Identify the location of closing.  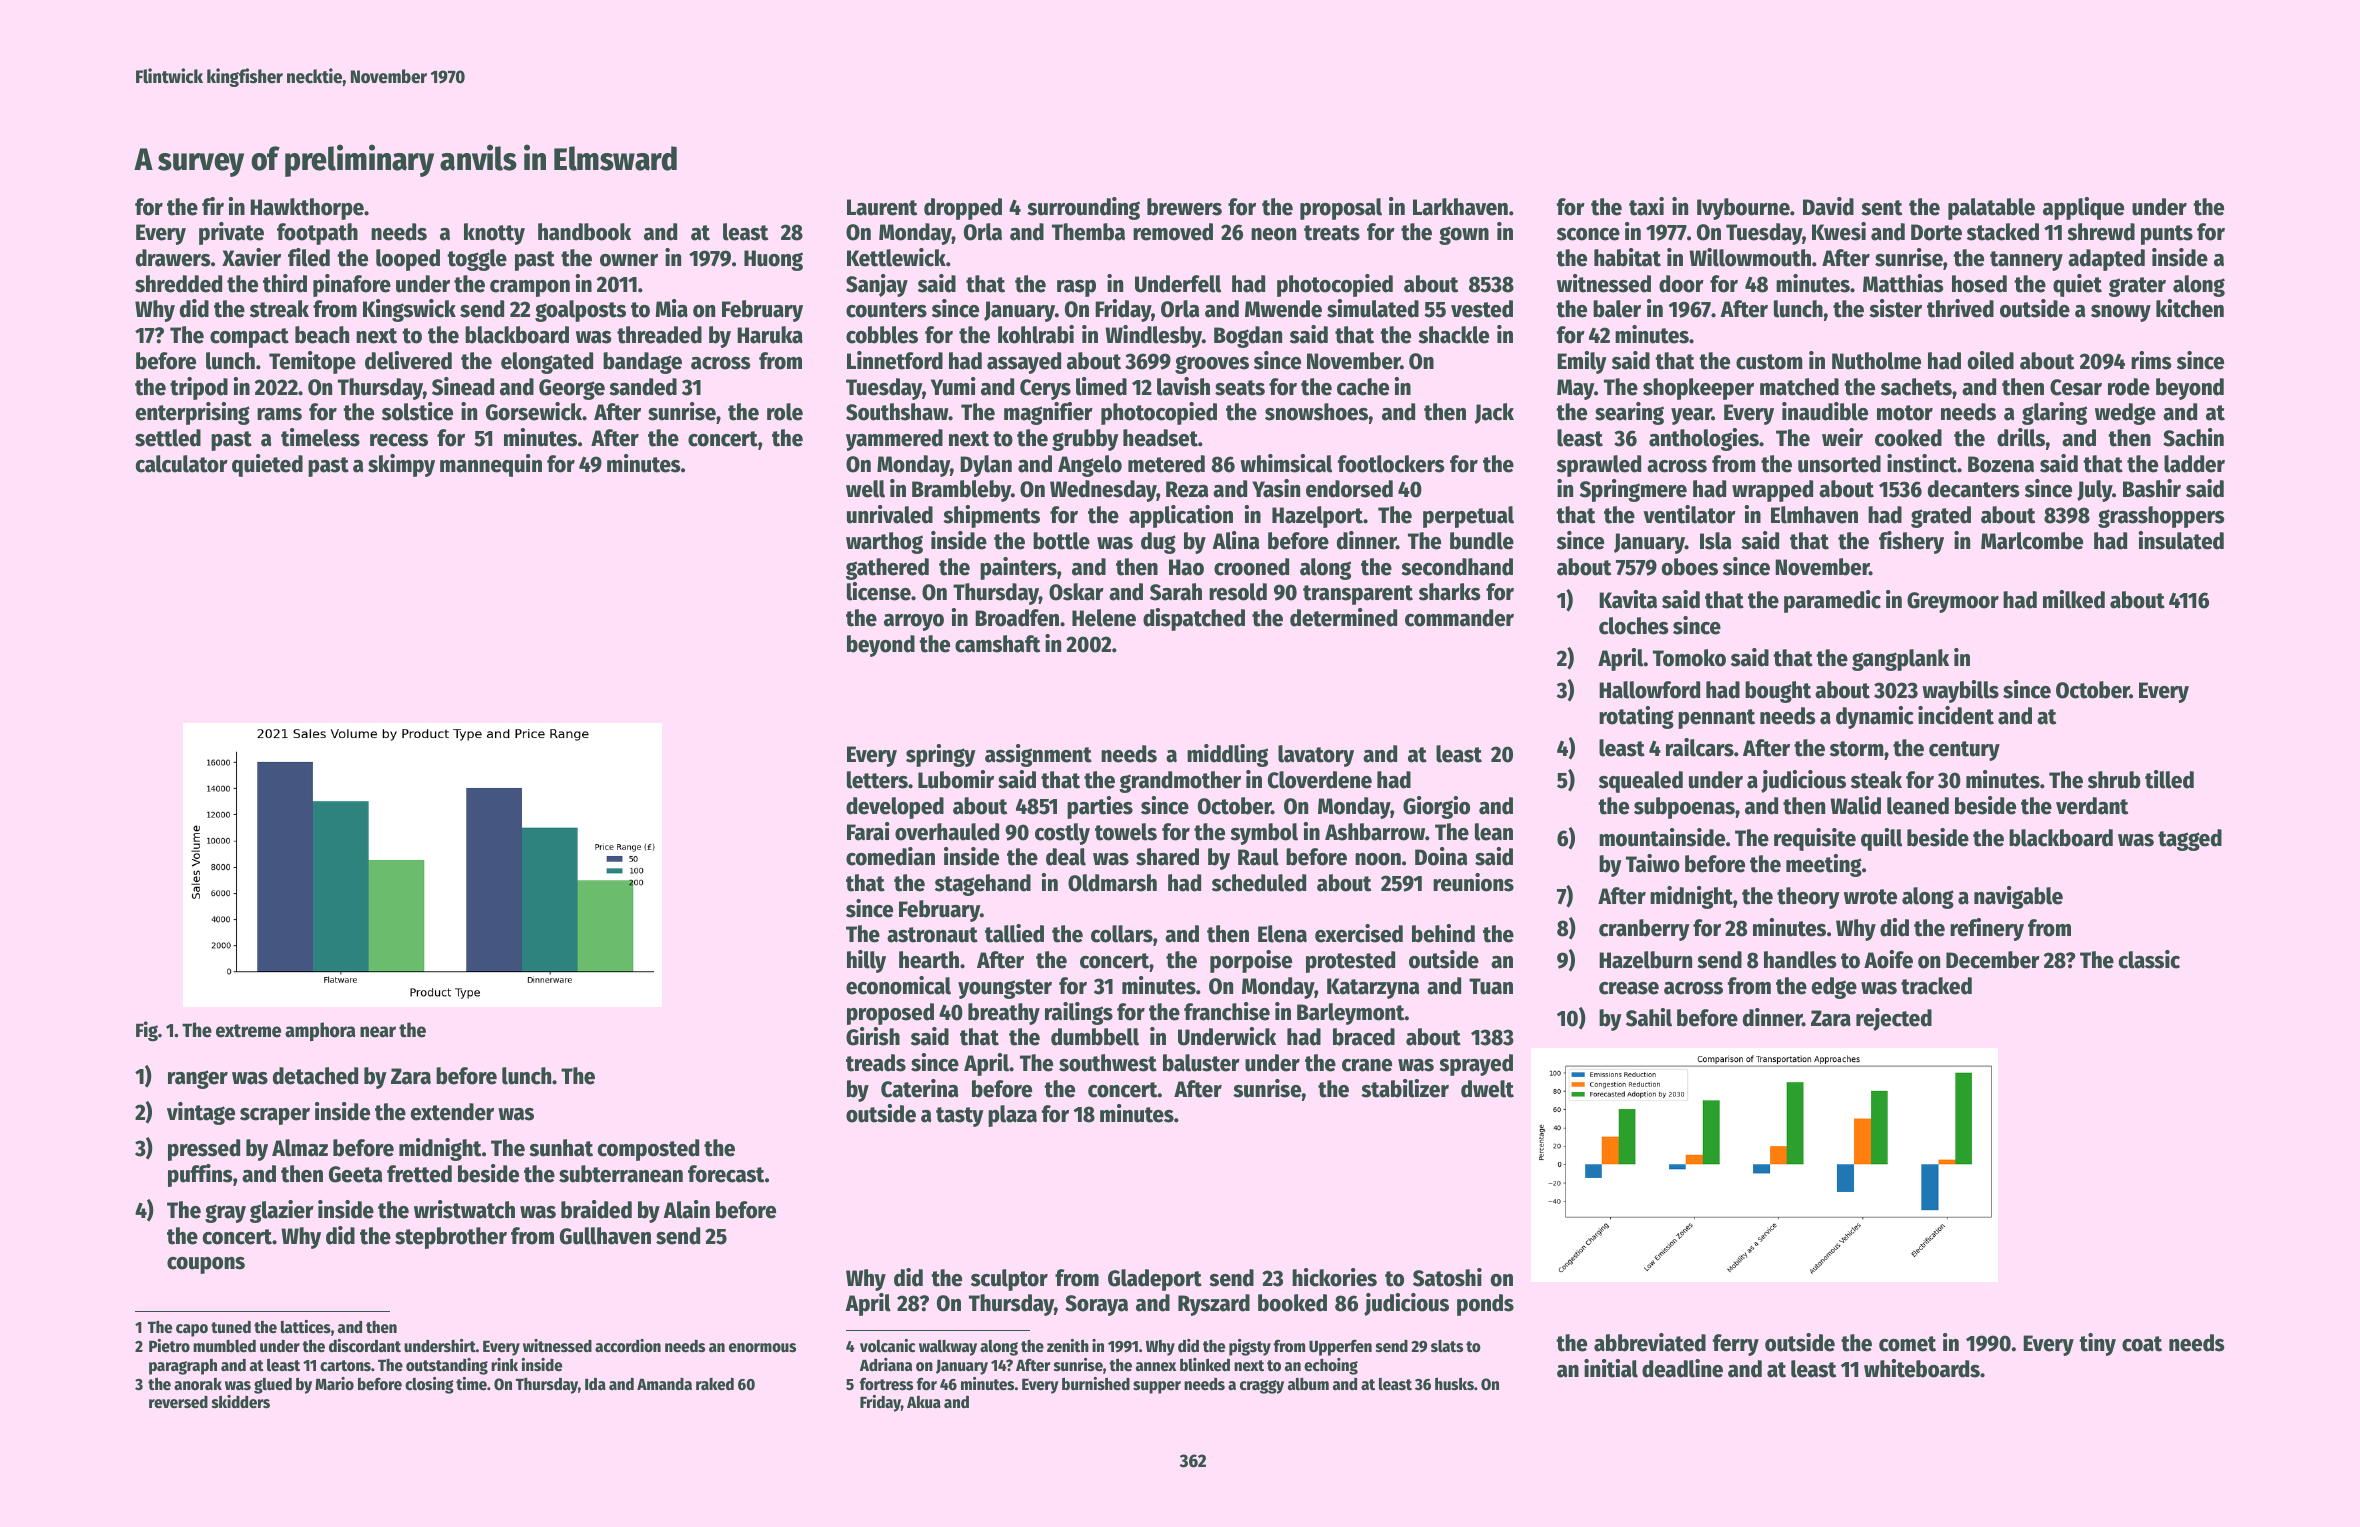
(429, 1385).
